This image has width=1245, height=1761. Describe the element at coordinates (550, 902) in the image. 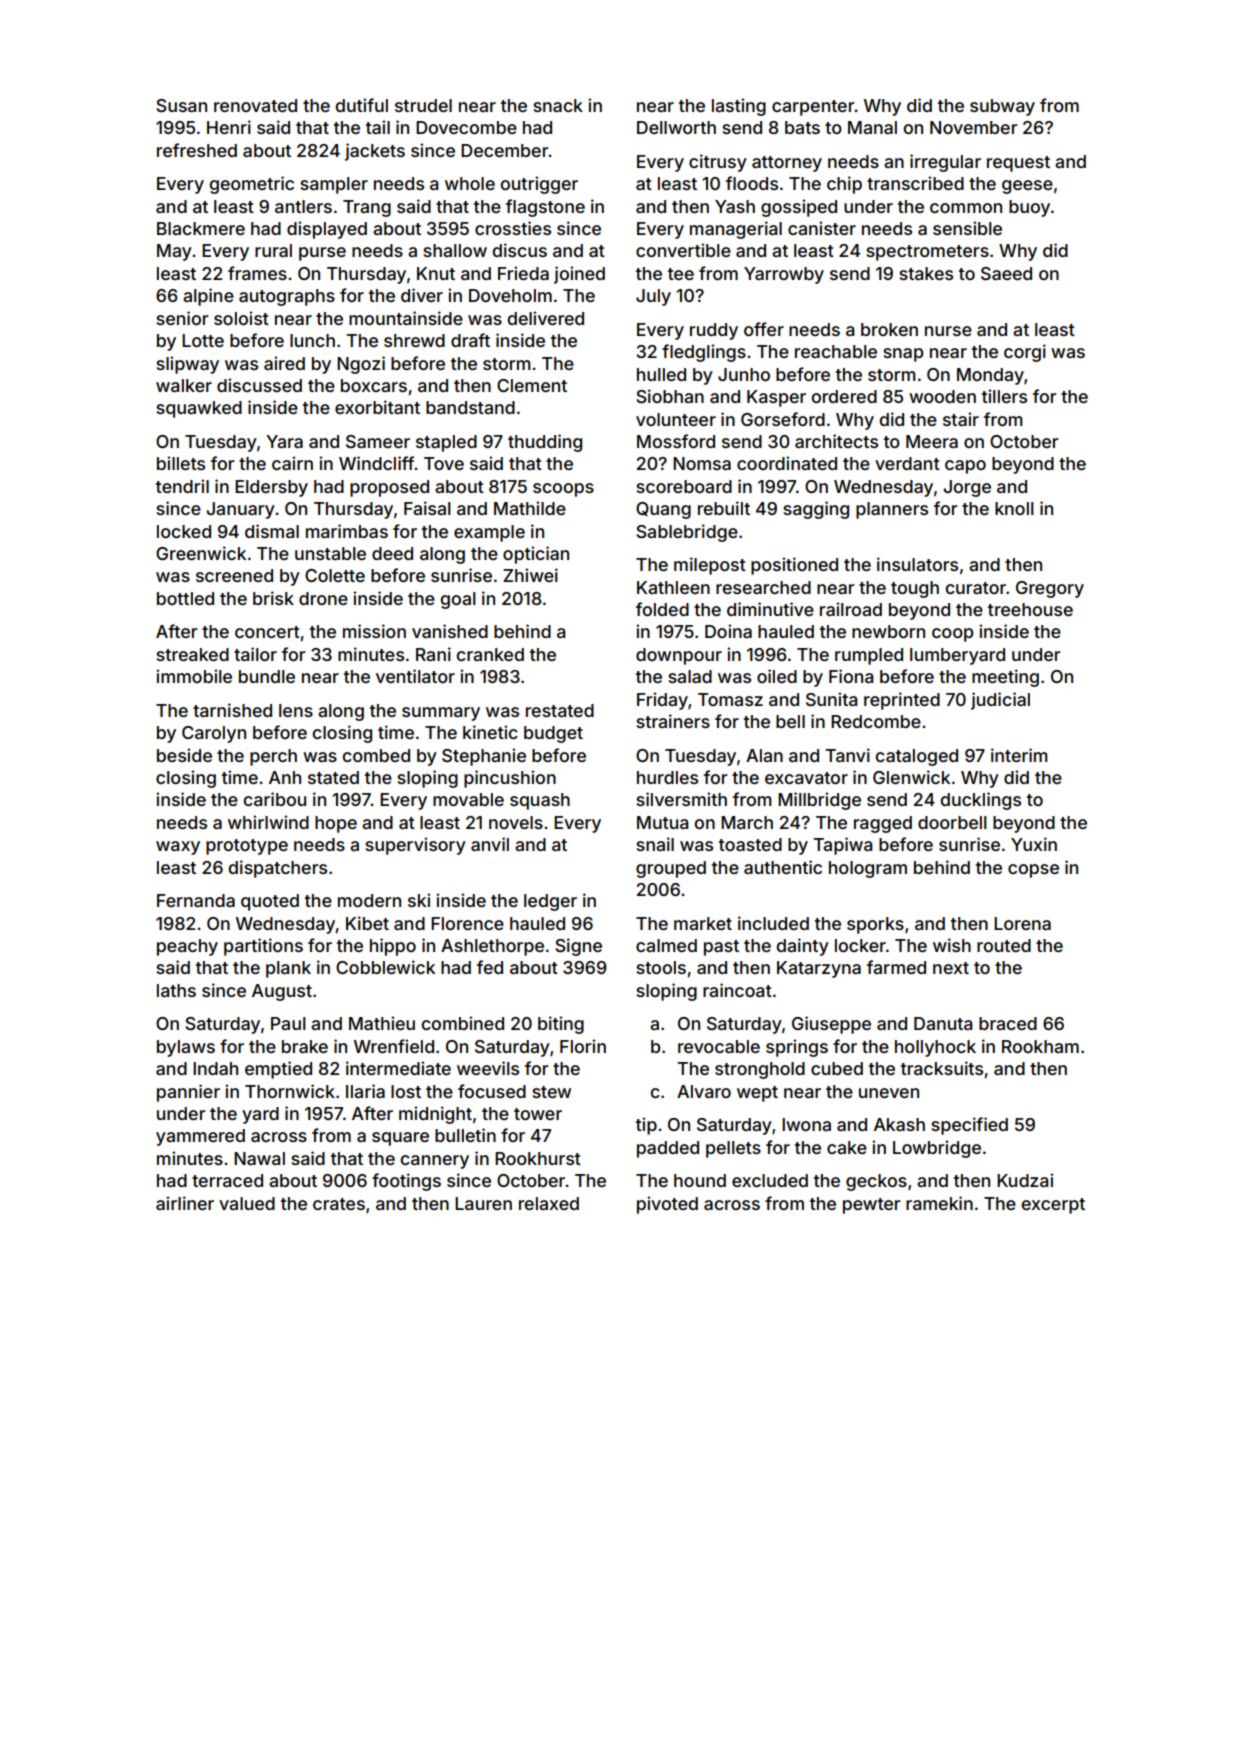

I see `ledger` at that location.
